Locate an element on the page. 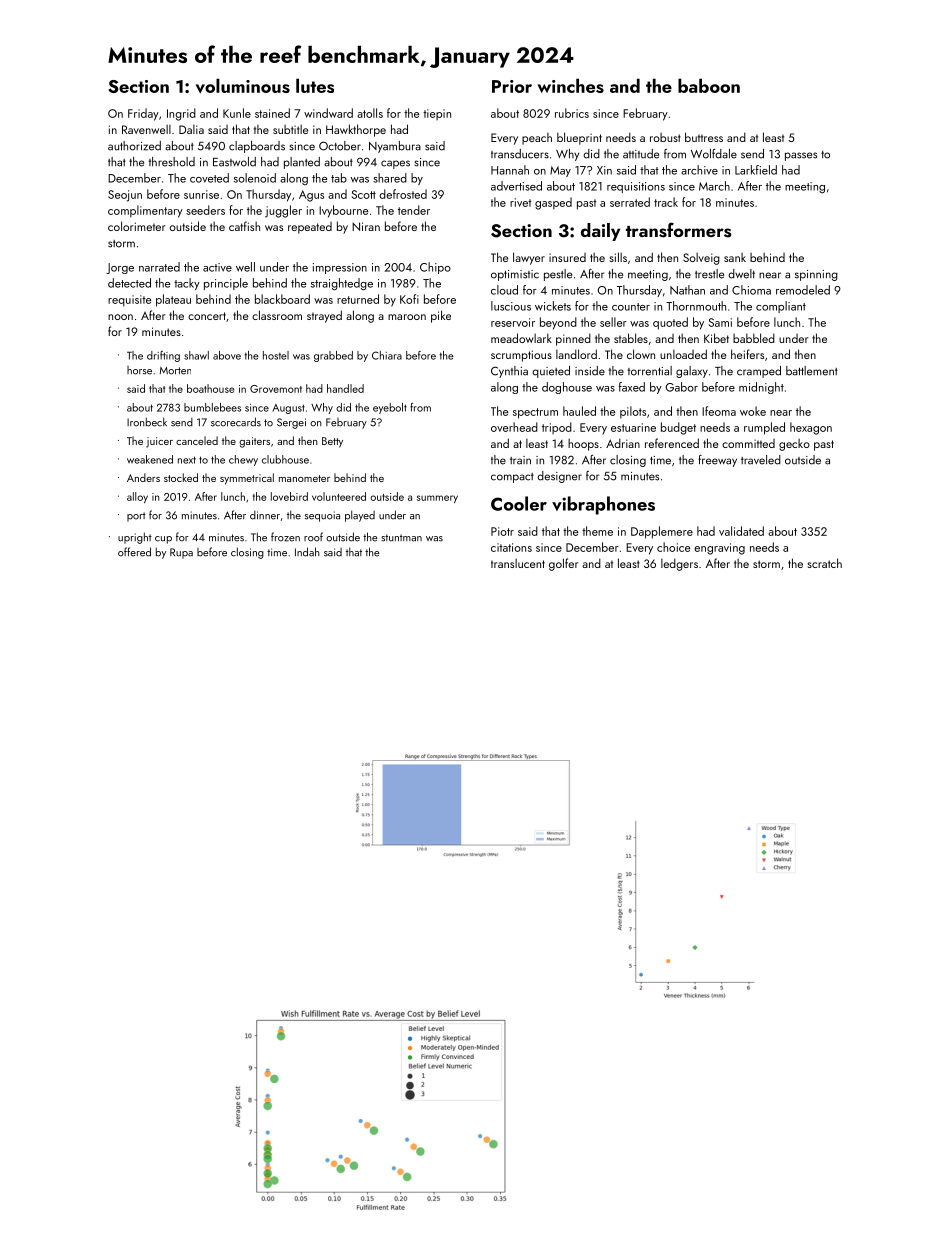  authorized is located at coordinates (134, 146).
